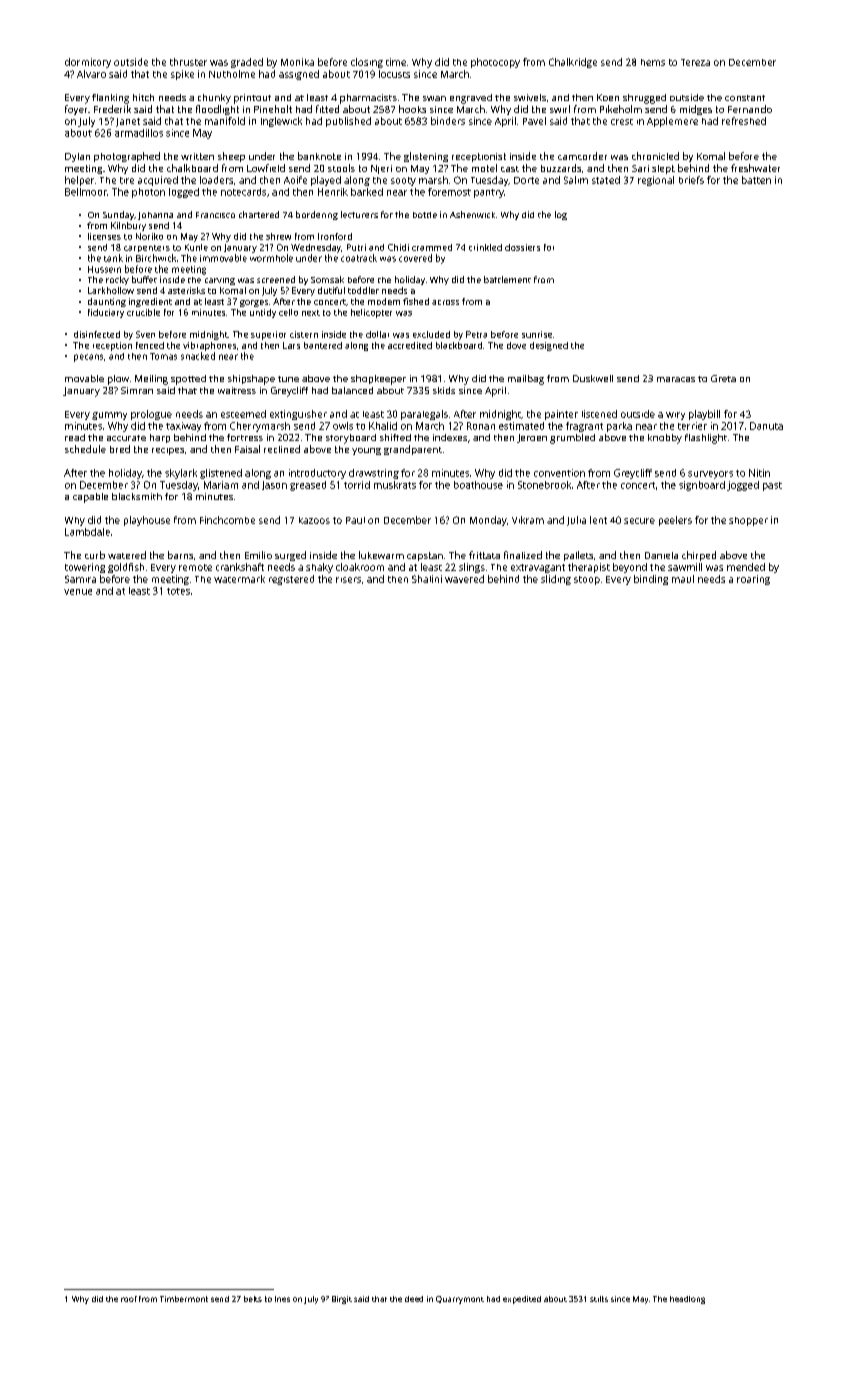 This image has width=849, height=1400. I want to click on daunting, so click(107, 302).
